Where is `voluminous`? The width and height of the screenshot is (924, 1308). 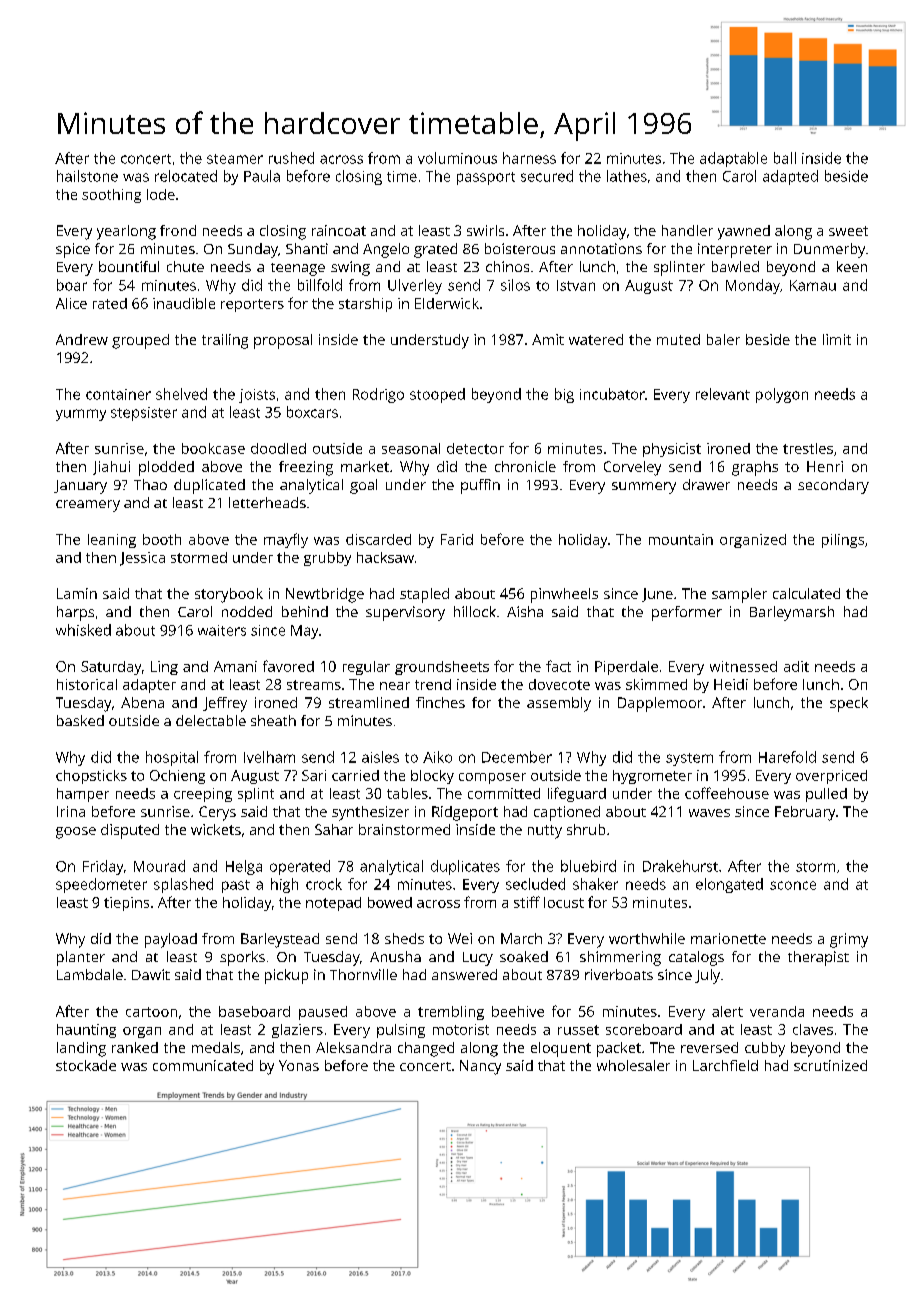 voluminous is located at coordinates (457, 158).
